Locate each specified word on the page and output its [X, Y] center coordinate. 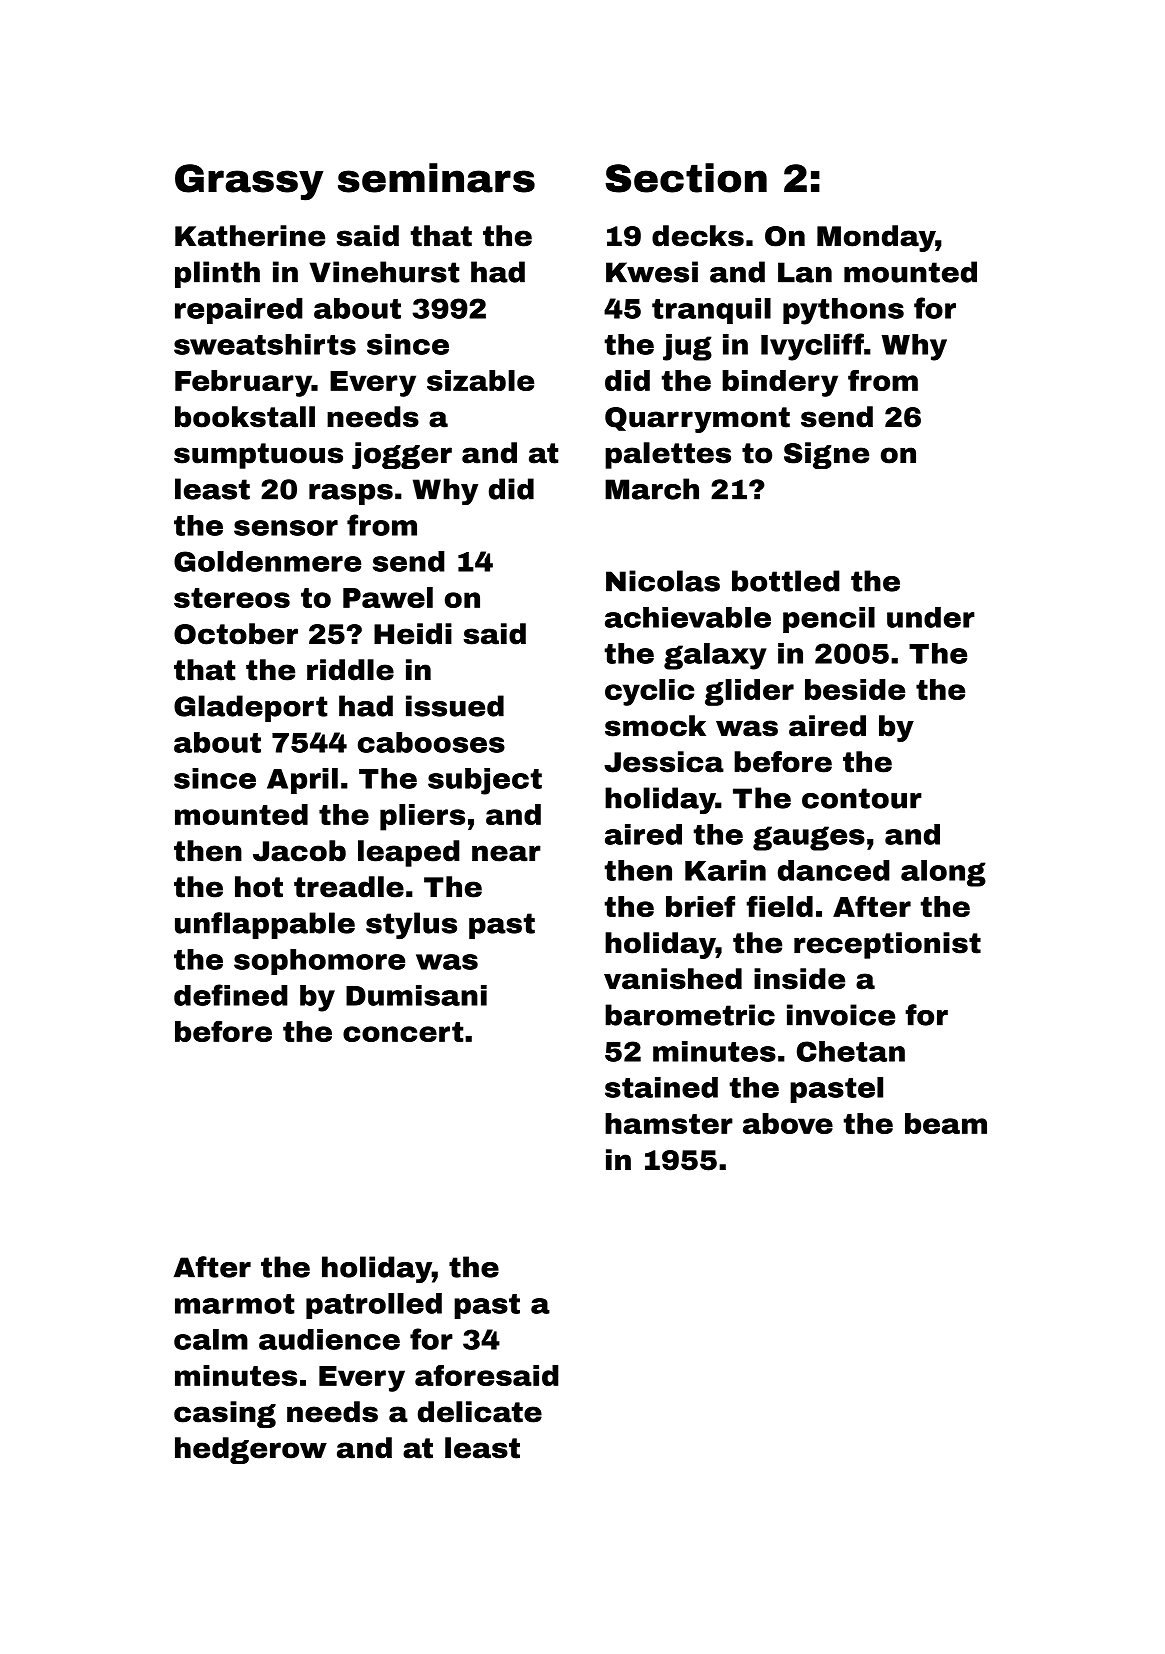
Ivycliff [812, 347]
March [652, 489]
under [931, 617]
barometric [690, 1015]
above [788, 1123]
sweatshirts [265, 344]
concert [403, 1032]
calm [211, 1339]
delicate [480, 1412]
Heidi [413, 634]
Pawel [388, 597]
